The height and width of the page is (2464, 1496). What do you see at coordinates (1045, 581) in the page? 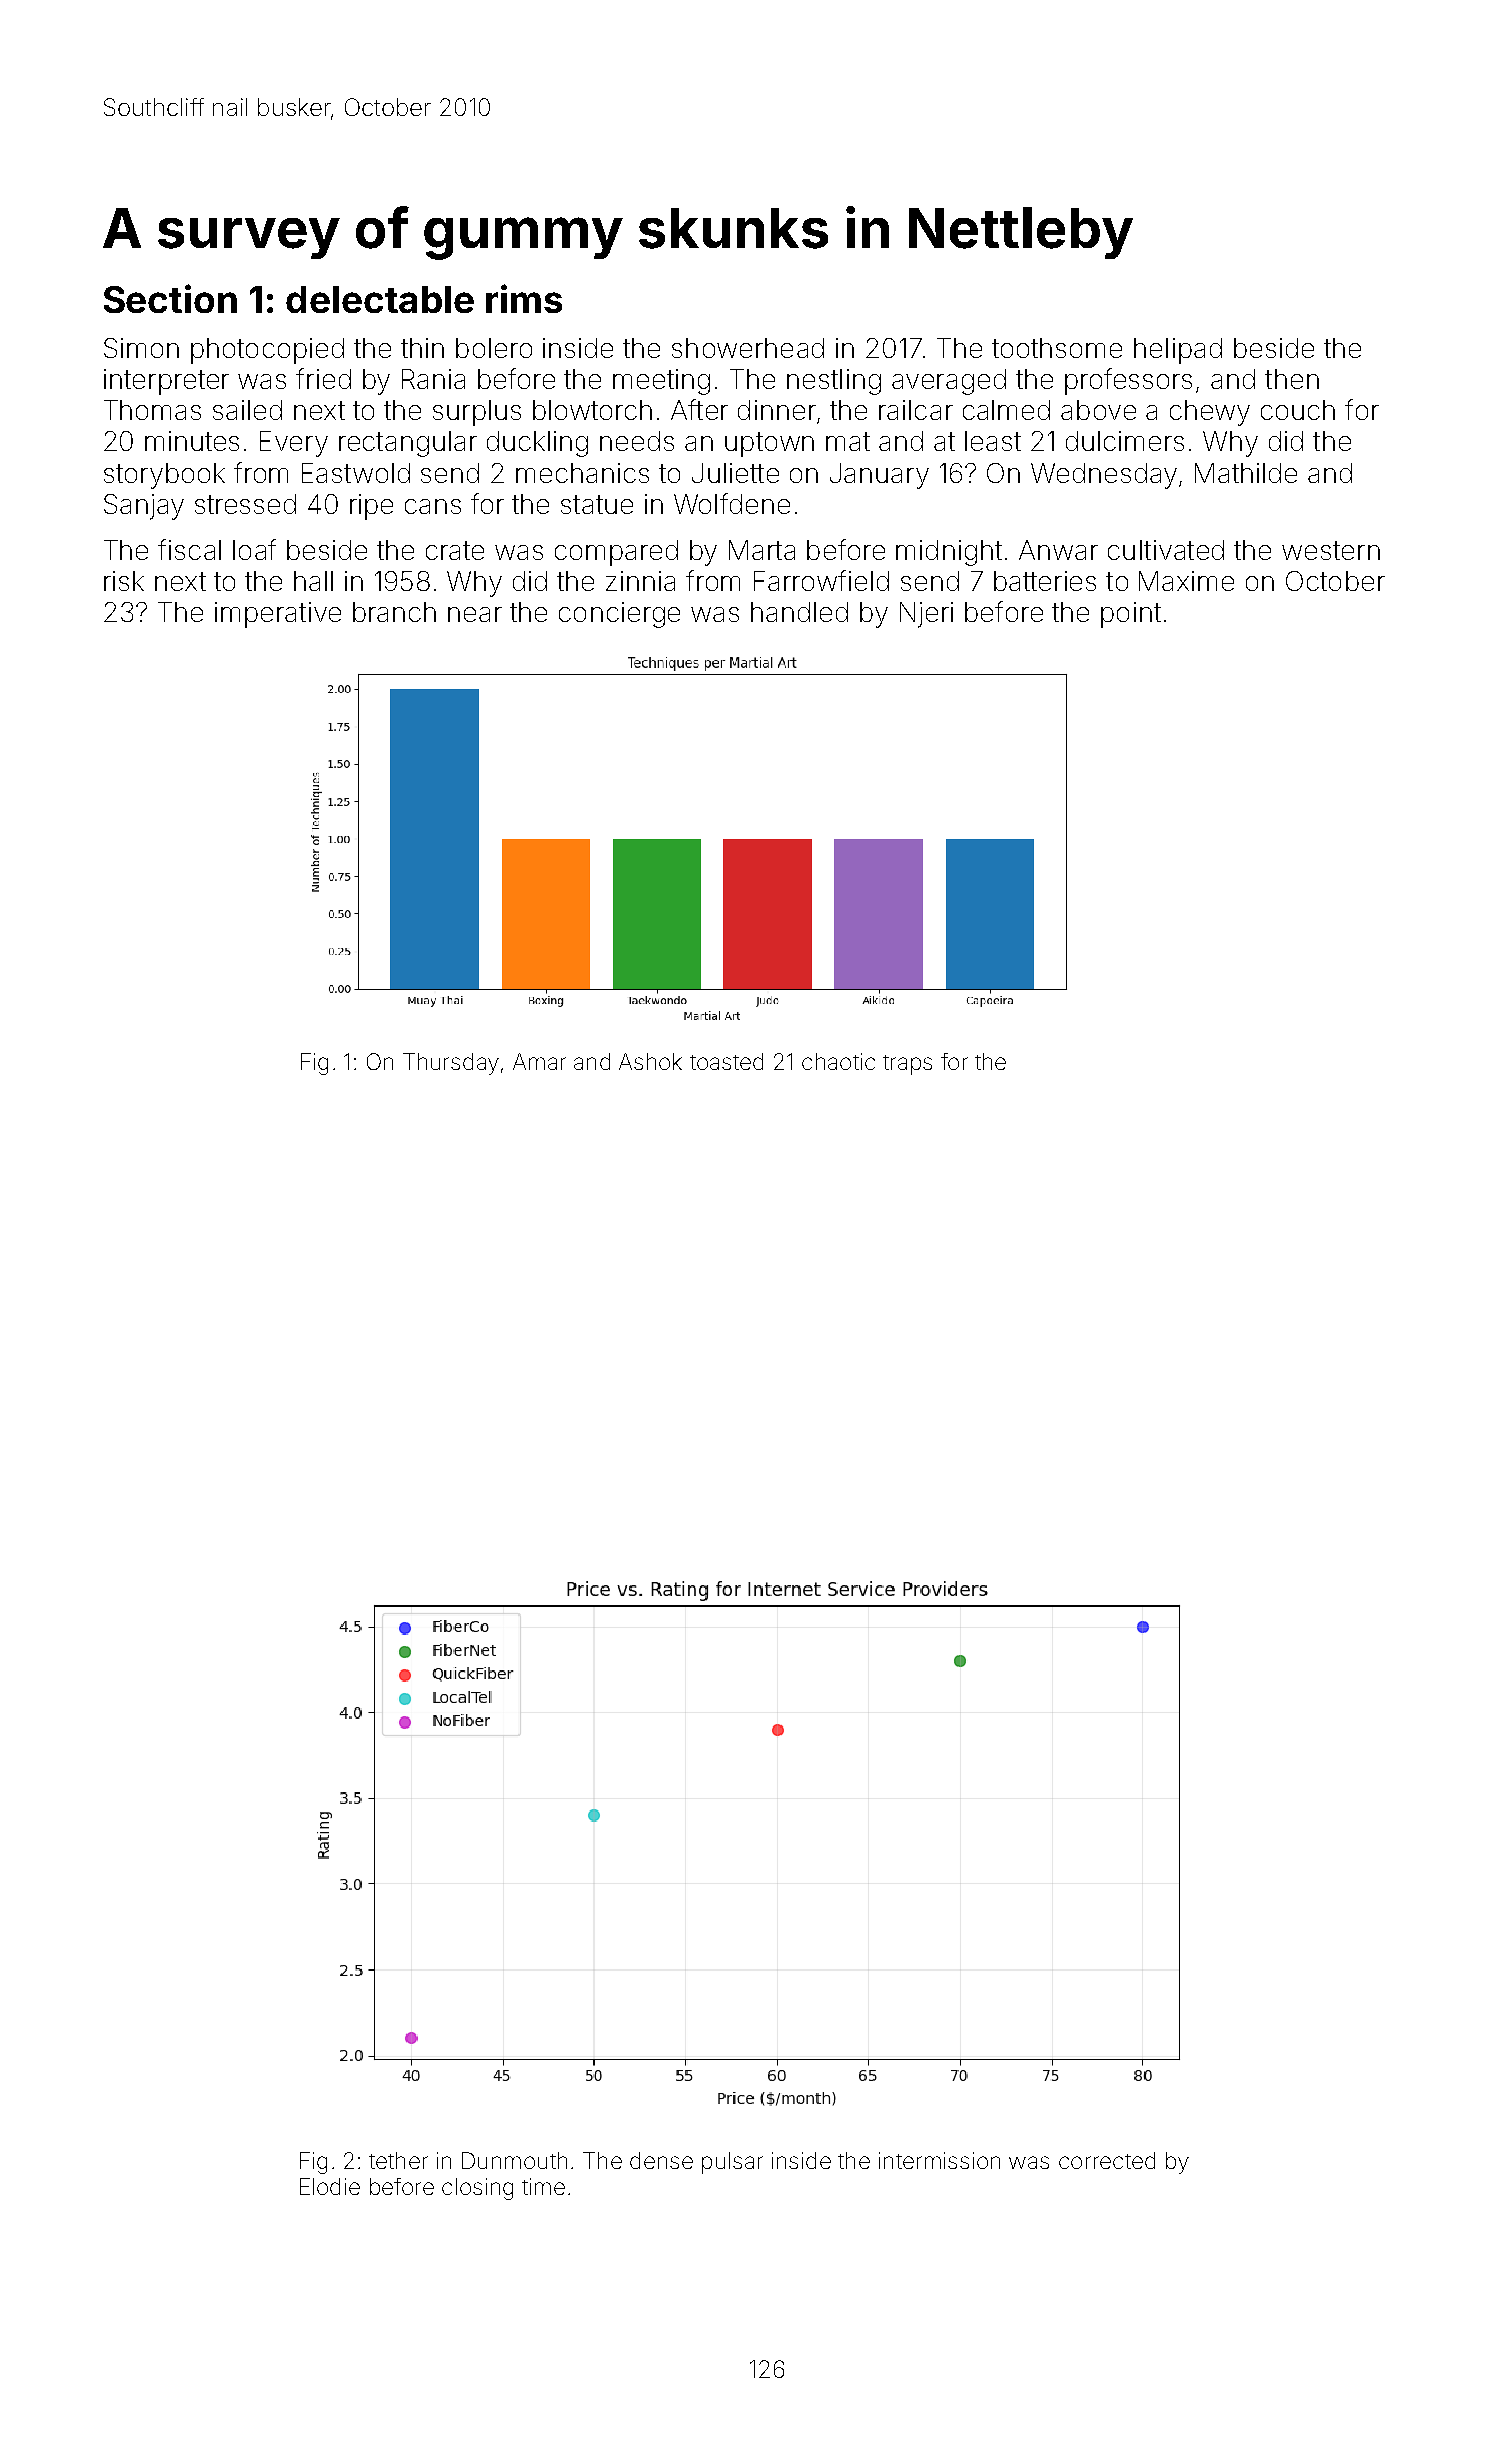
I see `batteries` at bounding box center [1045, 581].
